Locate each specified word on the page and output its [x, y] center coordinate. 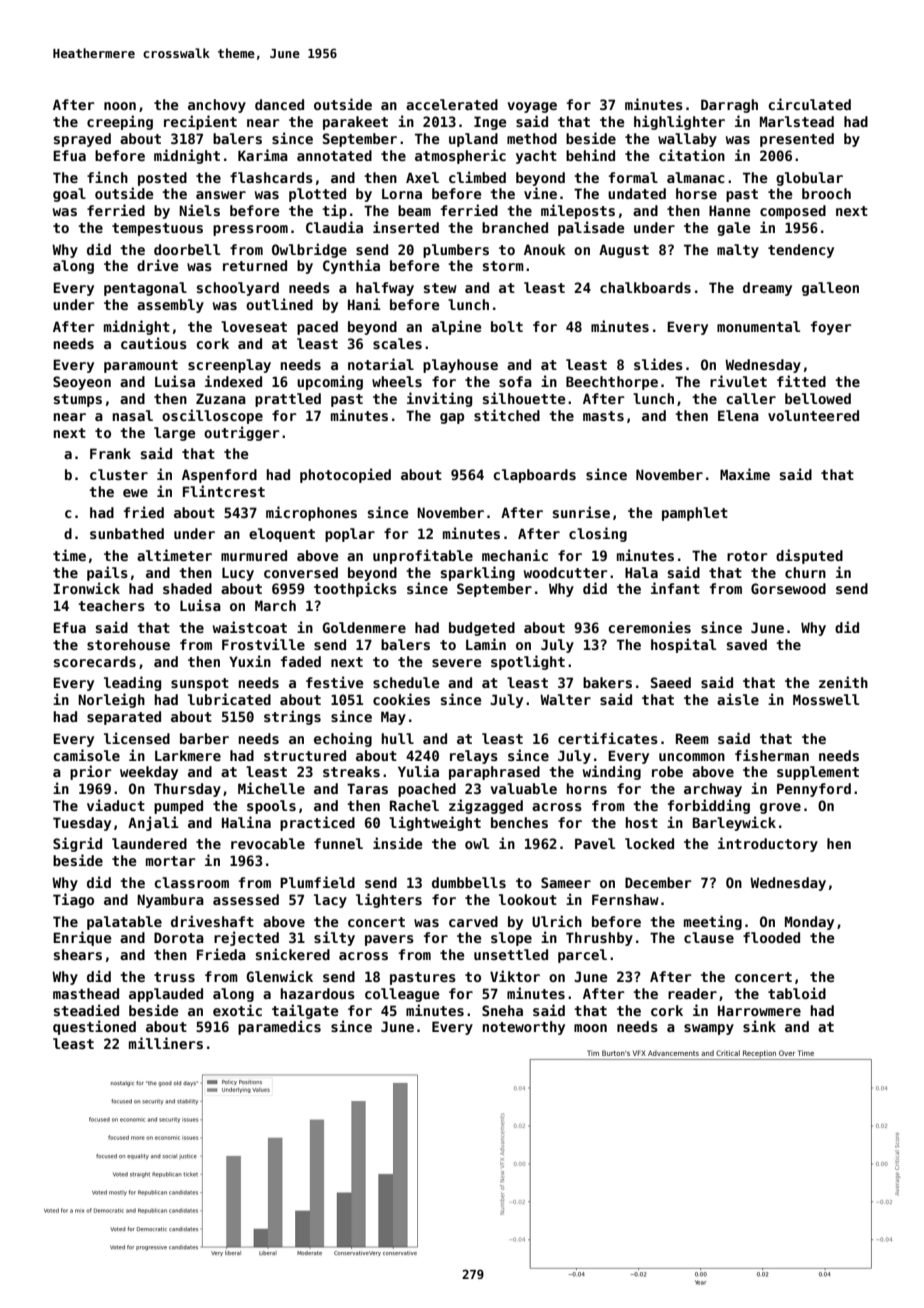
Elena [738, 415]
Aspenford [219, 476]
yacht [536, 157]
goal [69, 195]
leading [132, 683]
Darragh [729, 106]
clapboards [534, 476]
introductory [768, 844]
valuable [523, 788]
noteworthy [523, 1028]
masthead [86, 993]
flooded [771, 937]
